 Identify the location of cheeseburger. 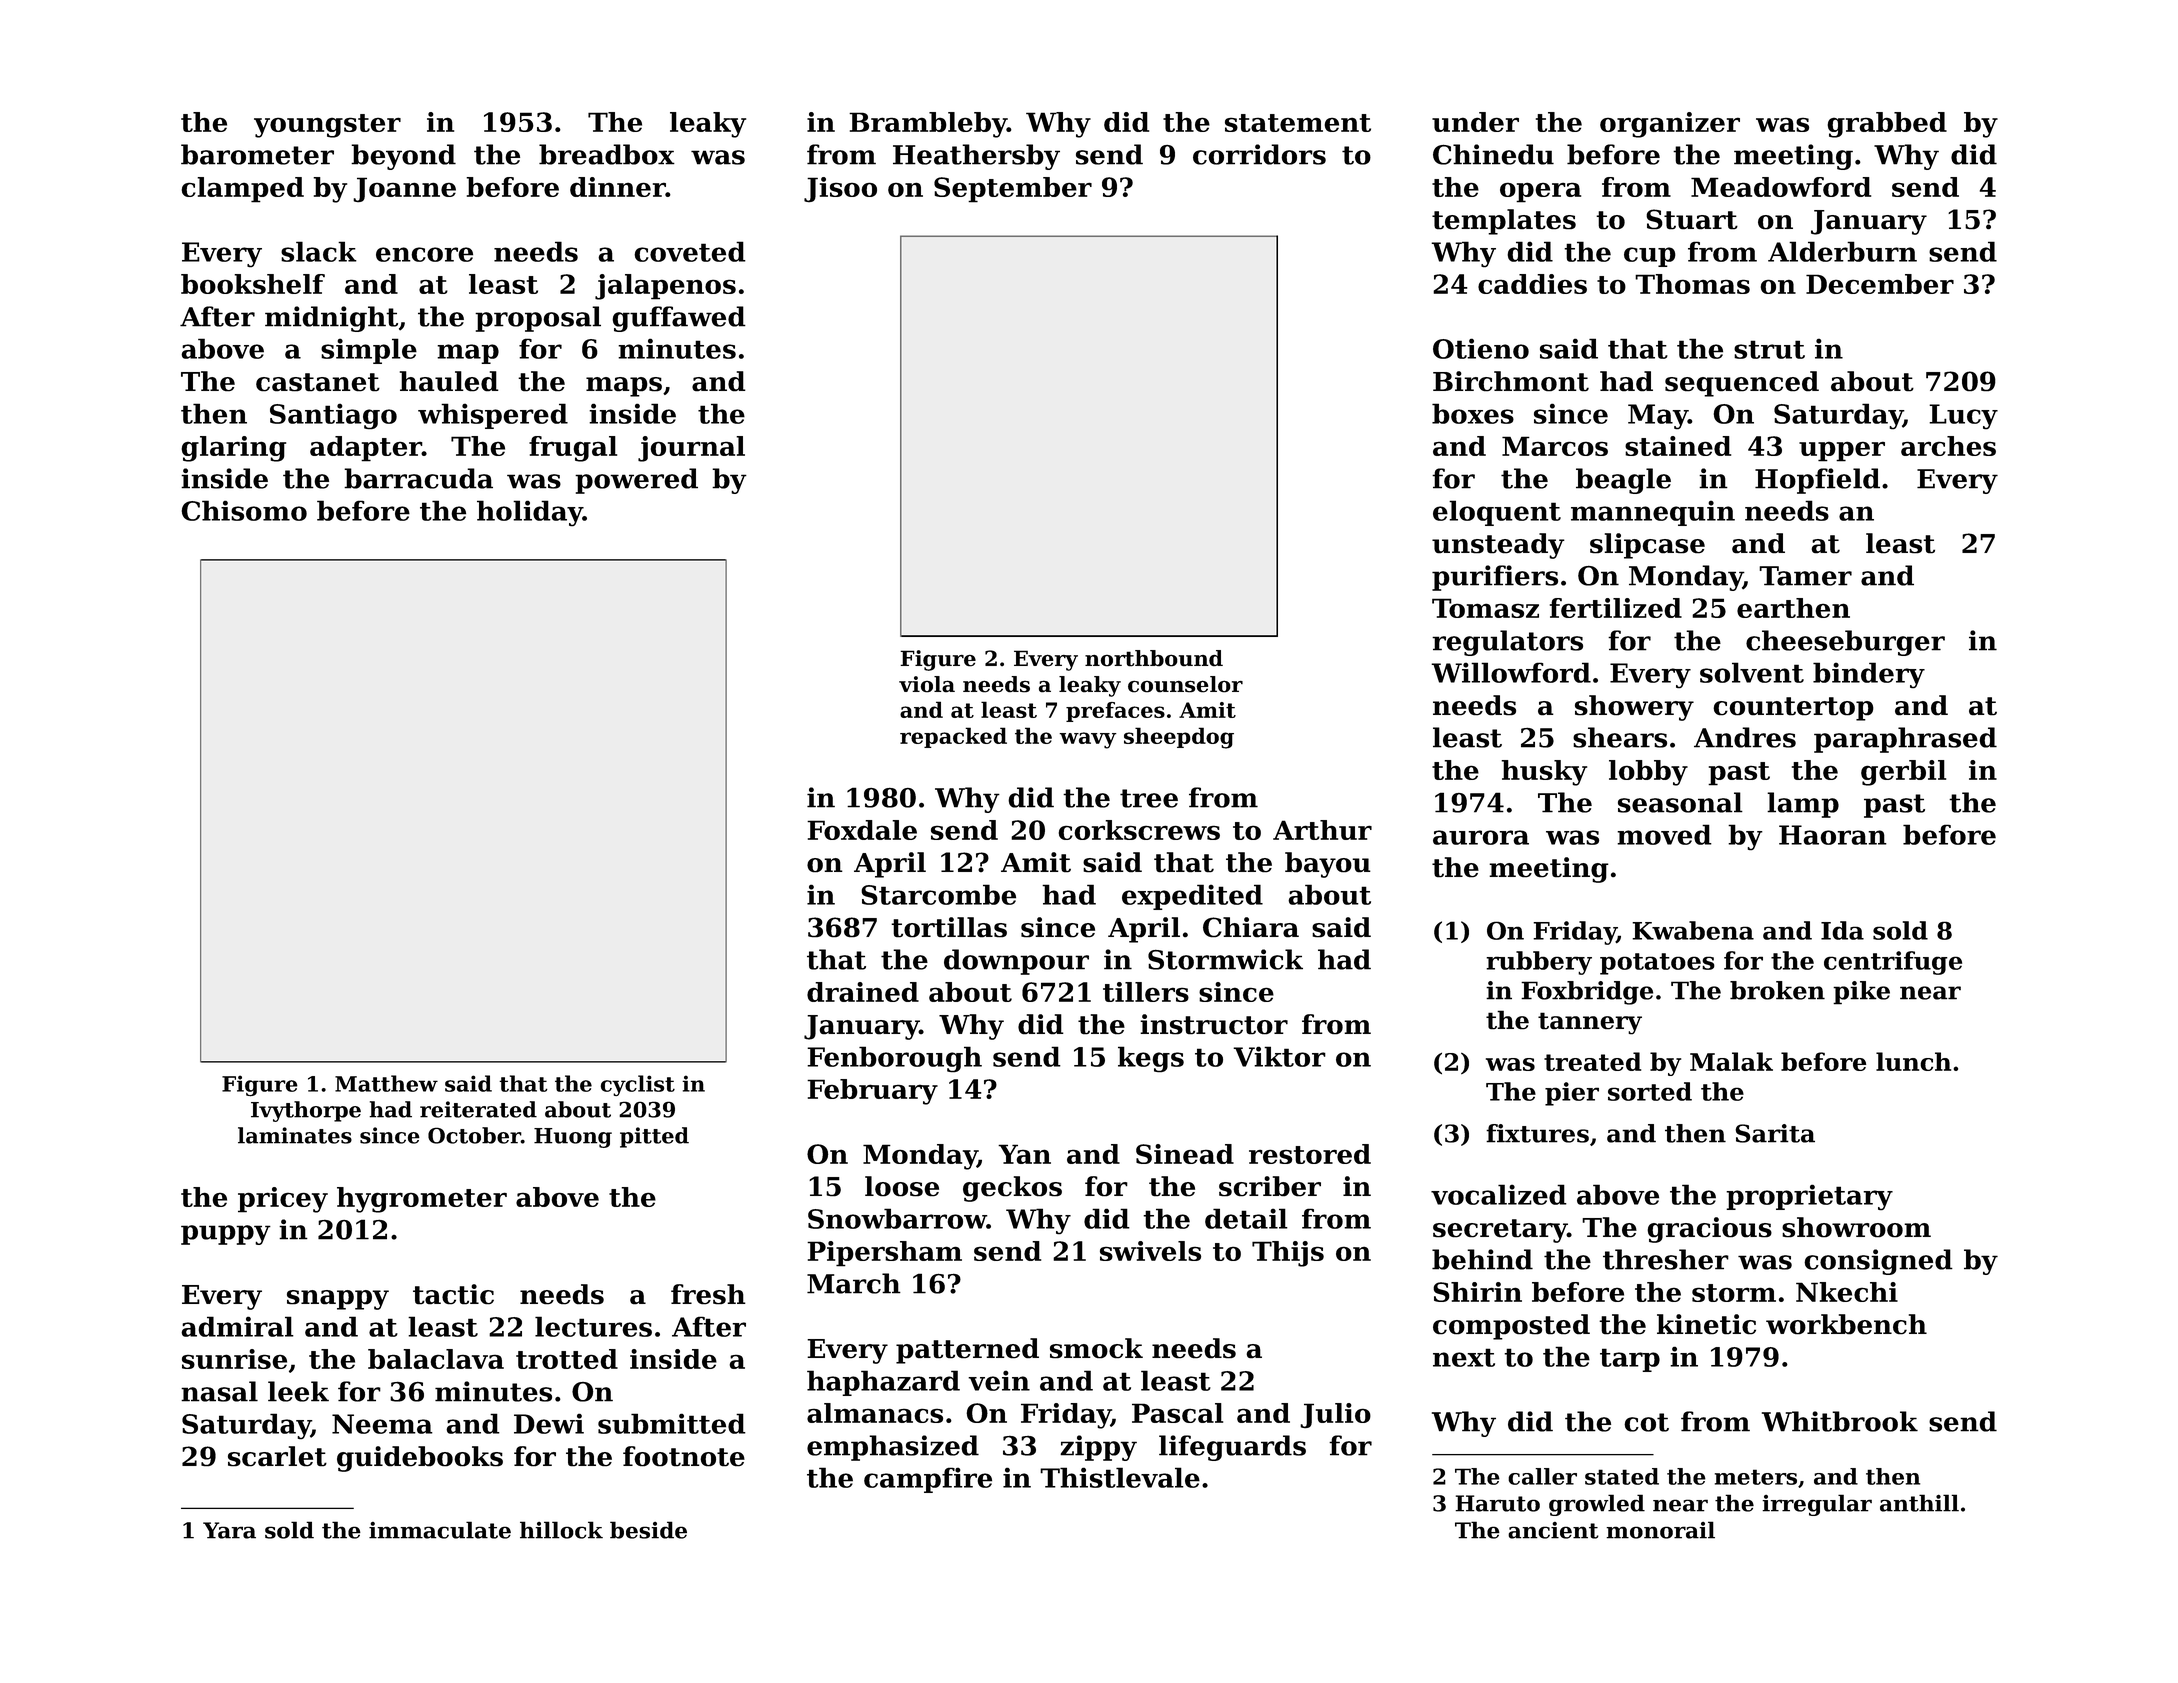
(1845, 643).
